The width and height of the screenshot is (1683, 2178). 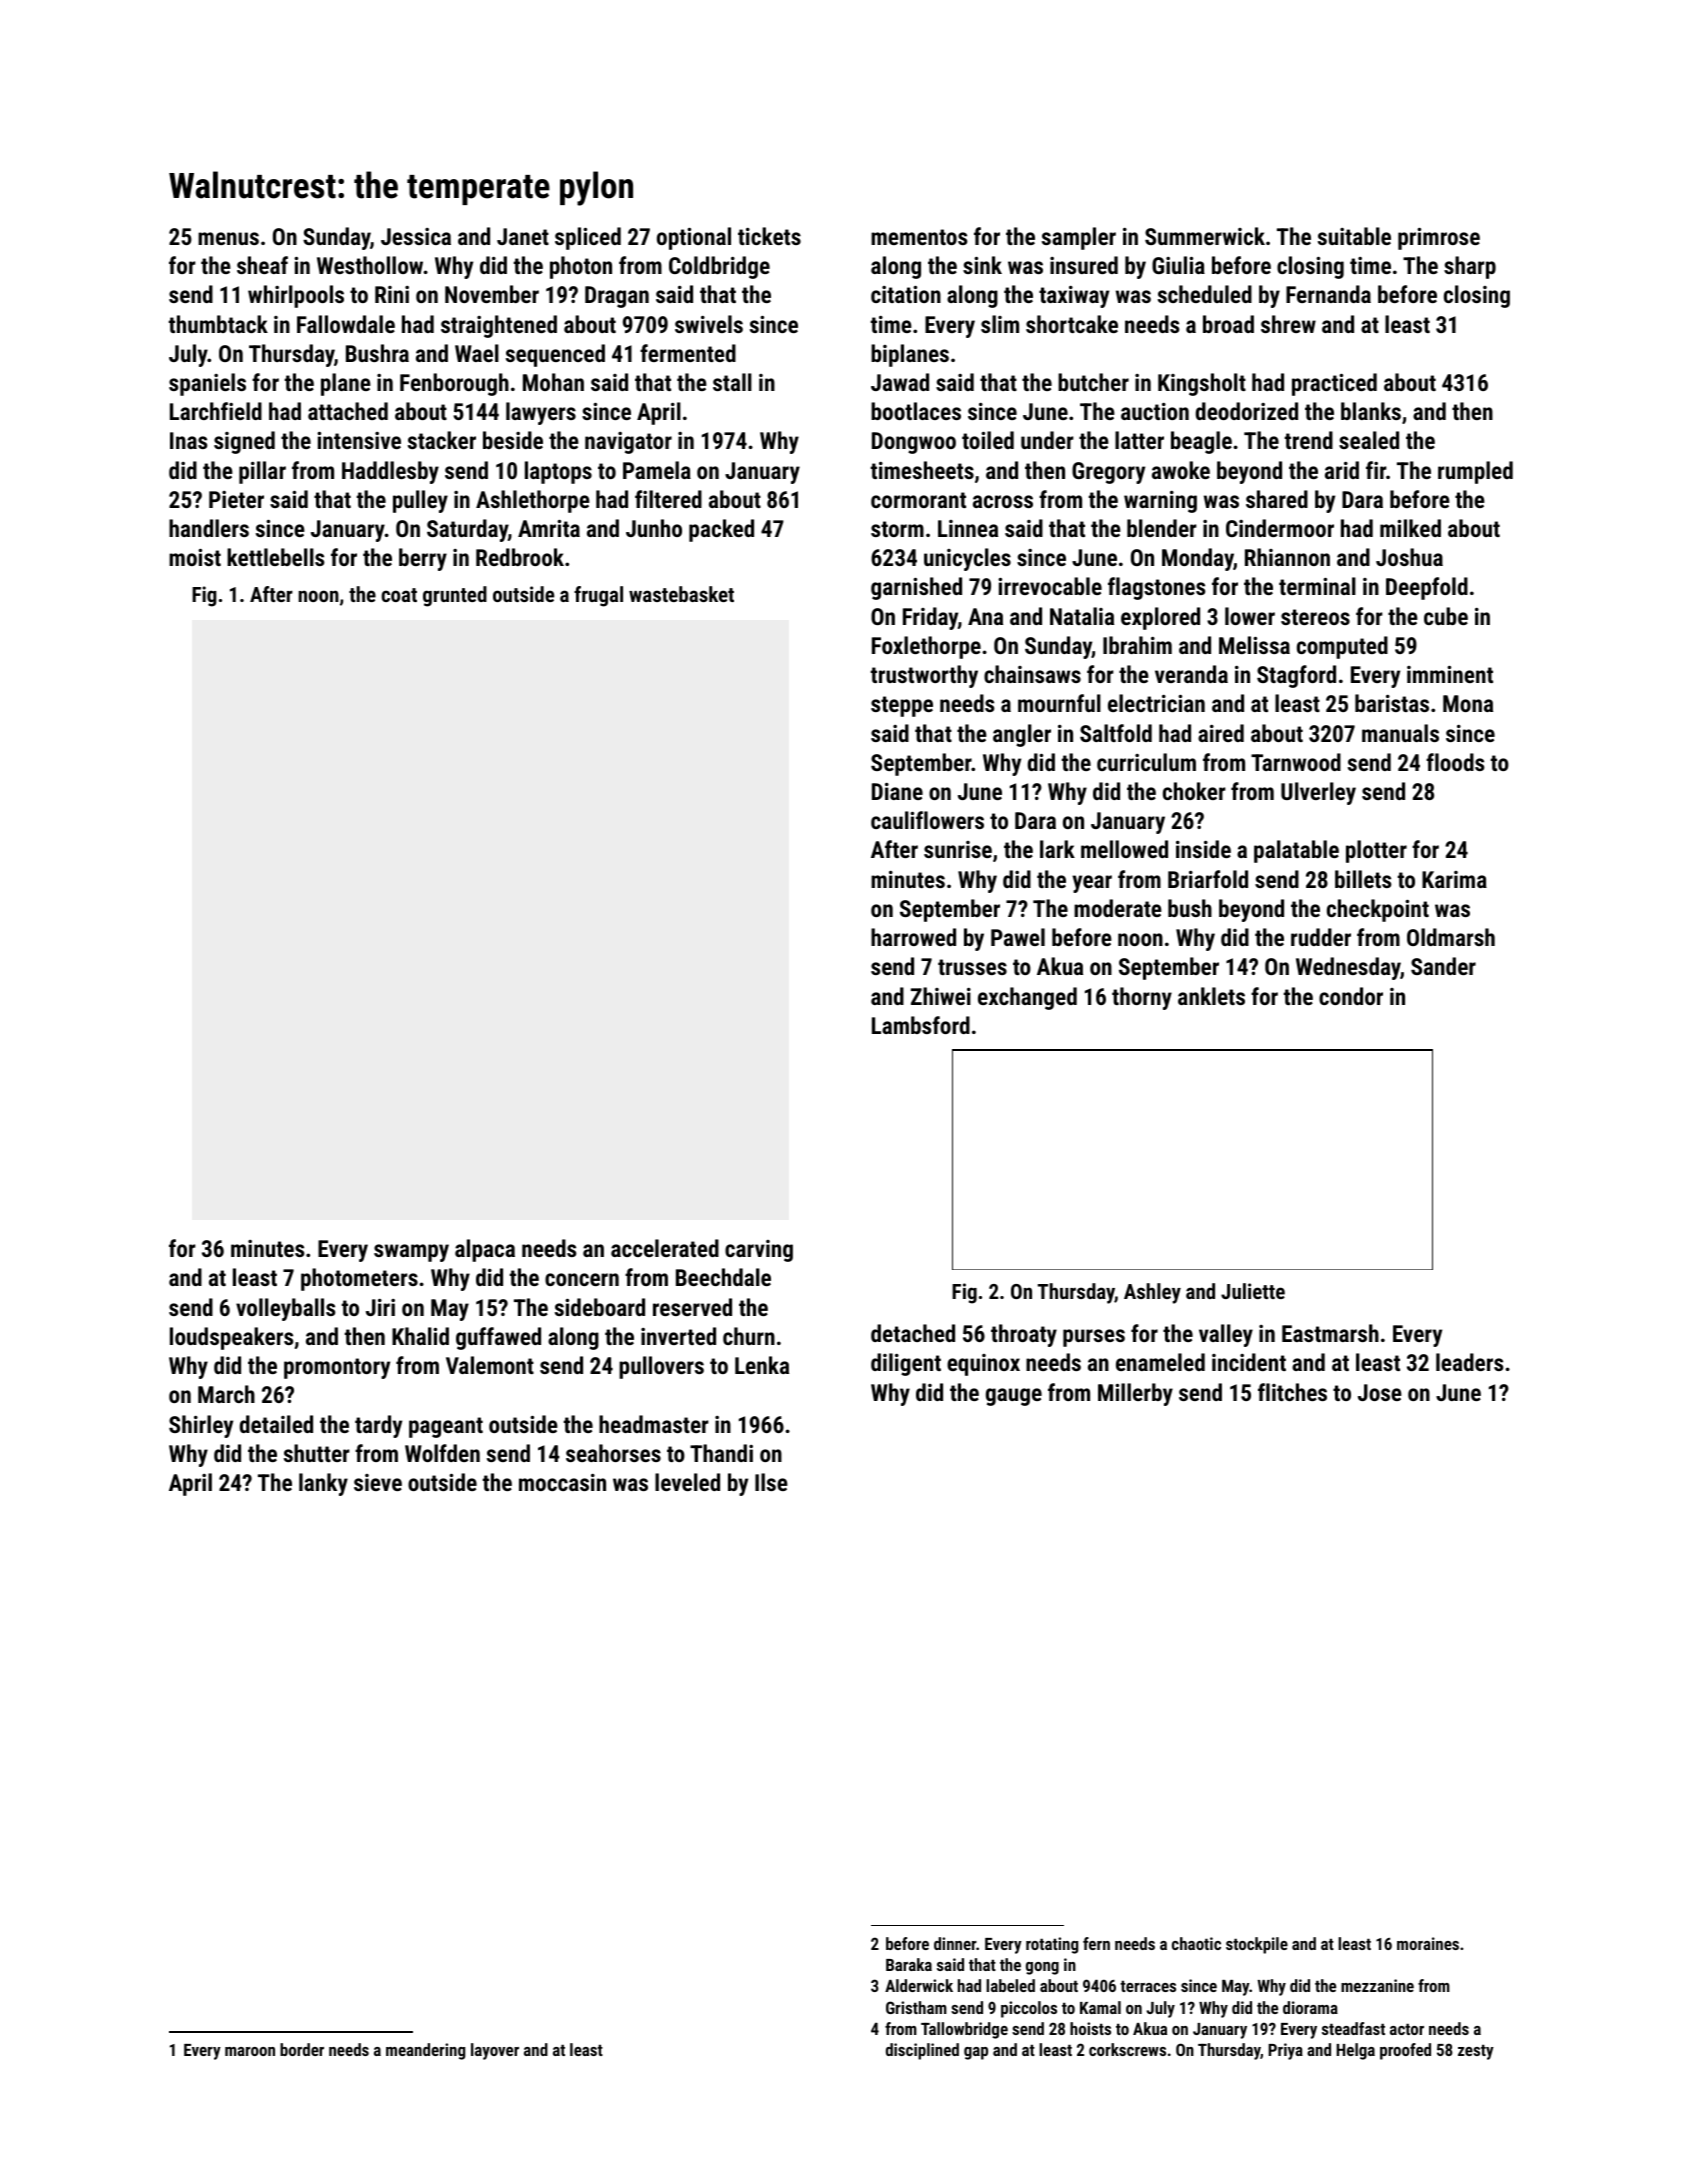 What do you see at coordinates (1292, 1392) in the screenshot?
I see `flitches` at bounding box center [1292, 1392].
